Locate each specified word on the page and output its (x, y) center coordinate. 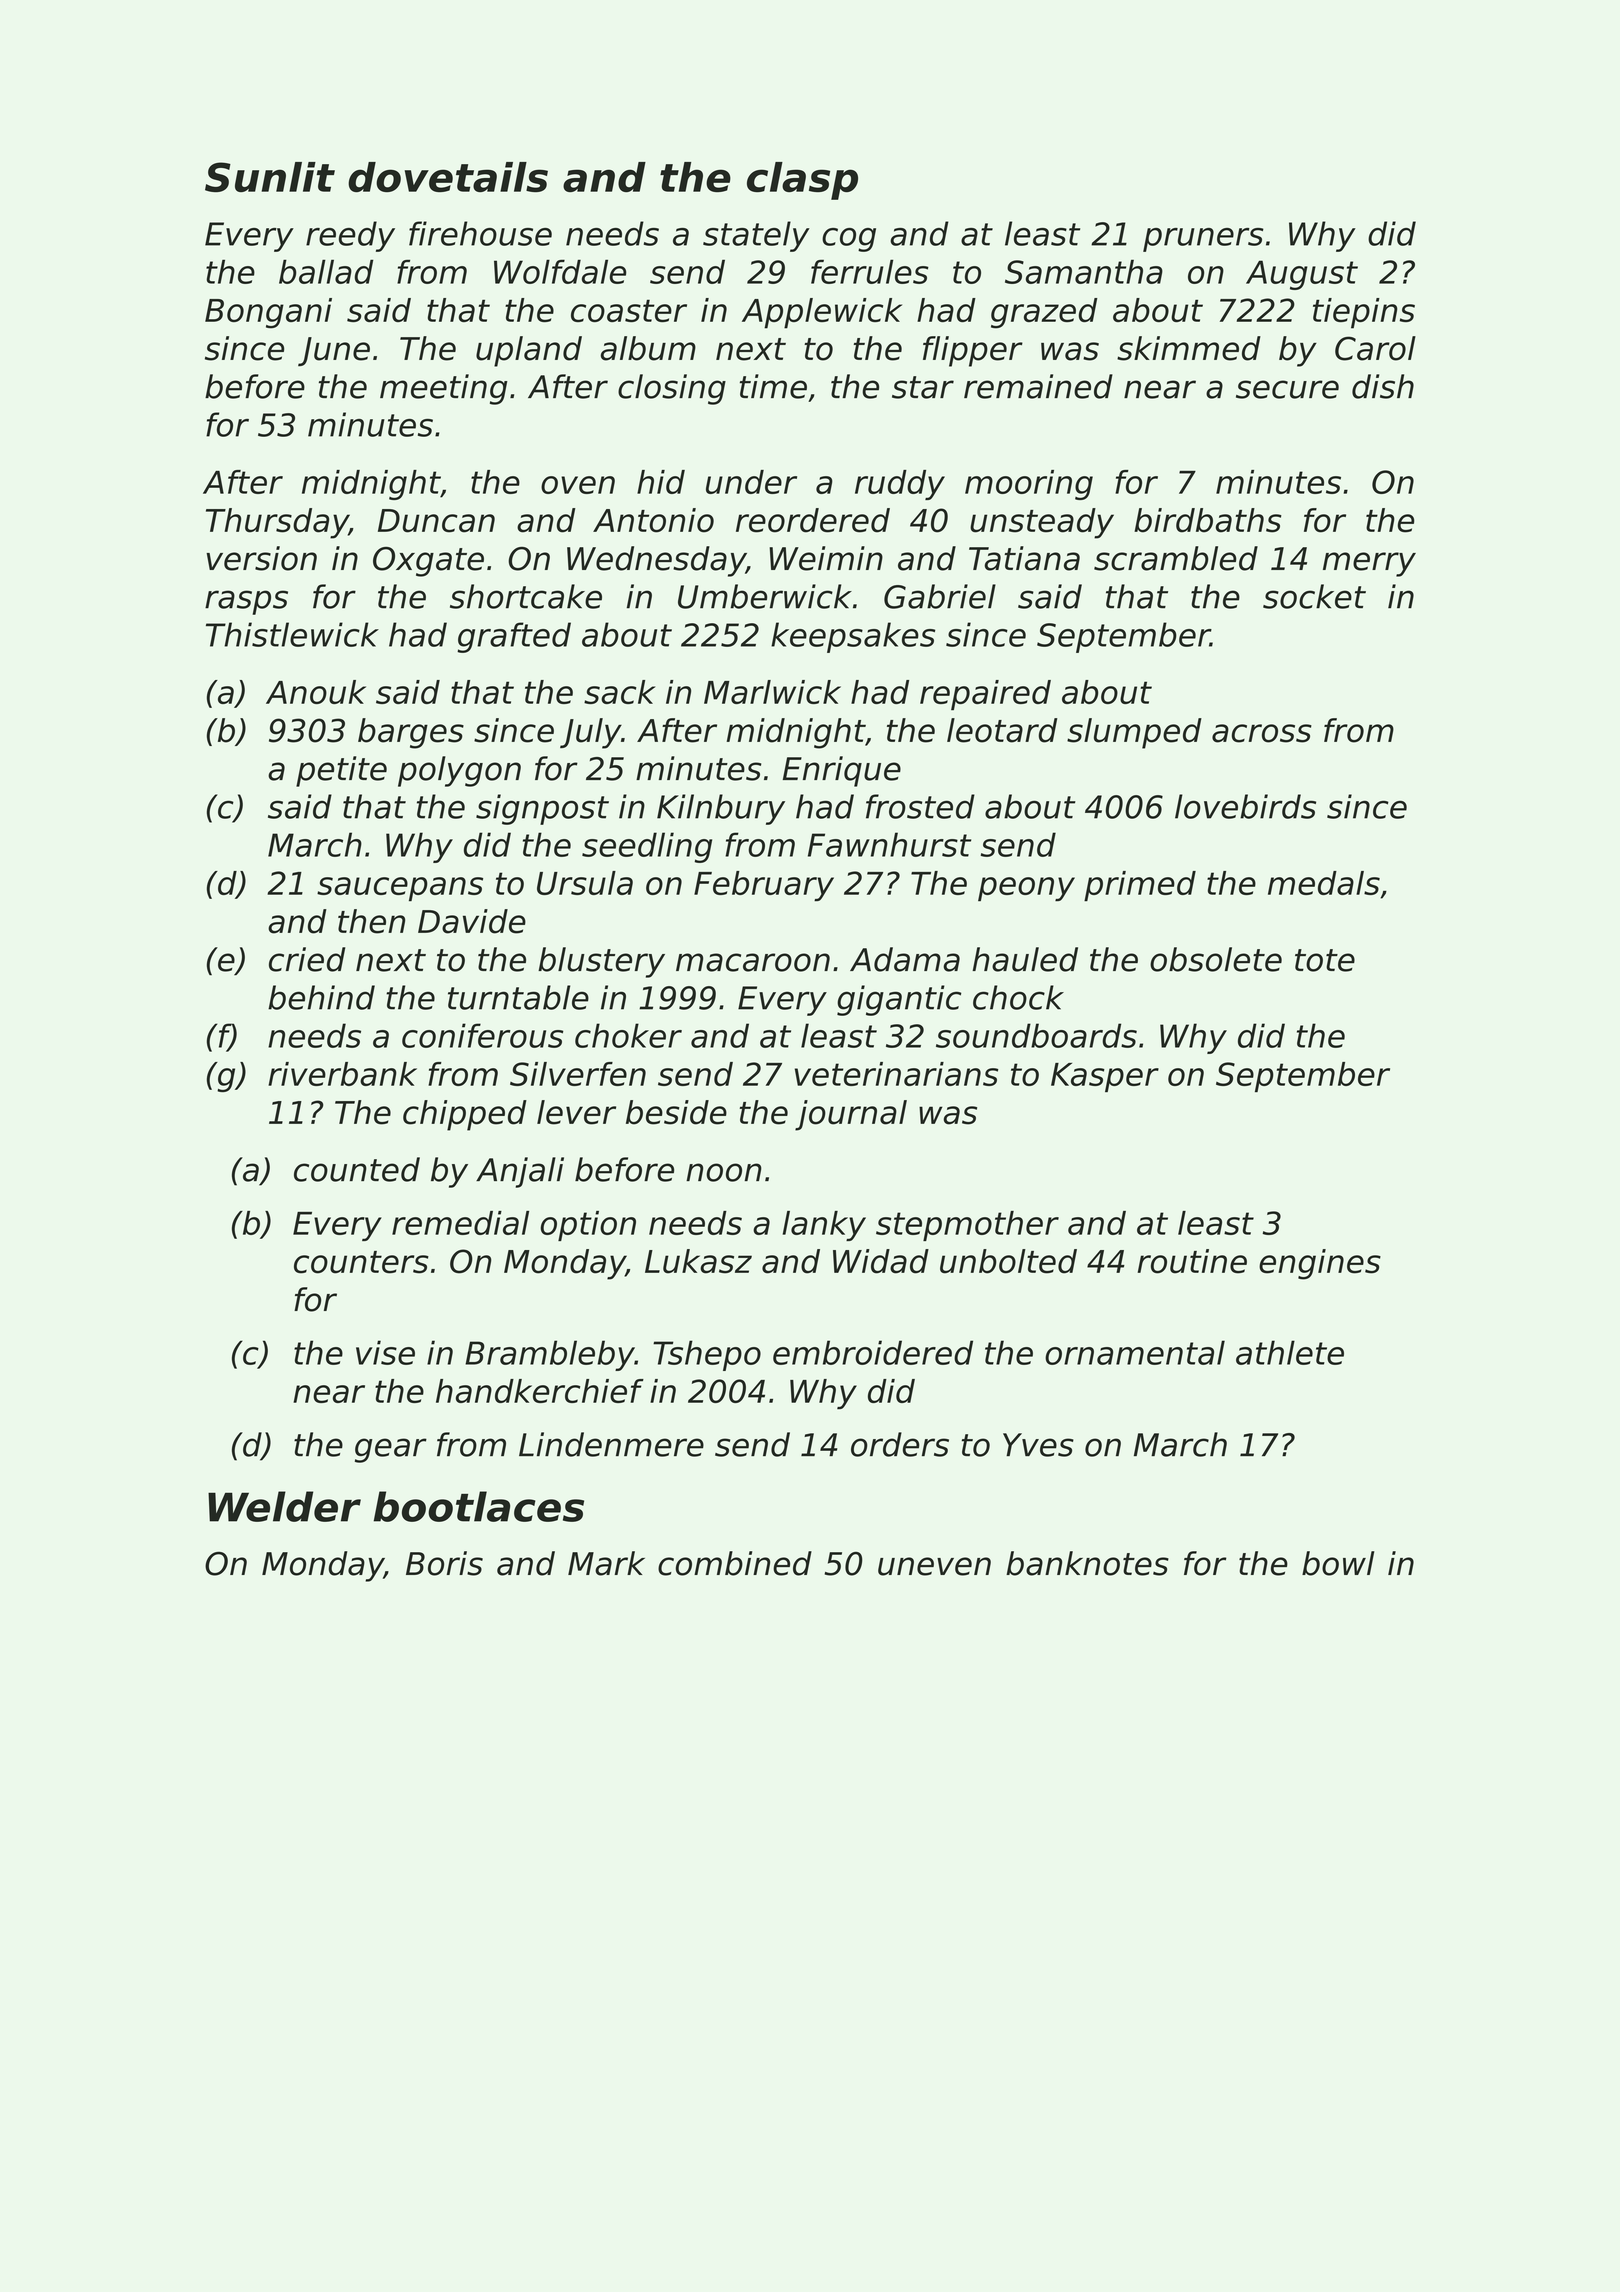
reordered (813, 520)
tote (1325, 960)
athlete (1290, 1352)
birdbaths (1208, 520)
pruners (1203, 240)
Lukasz (698, 1261)
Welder (284, 1506)
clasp (802, 181)
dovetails (448, 177)
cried (307, 959)
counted (357, 1169)
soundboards (1036, 1035)
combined (735, 1563)
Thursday (277, 523)
